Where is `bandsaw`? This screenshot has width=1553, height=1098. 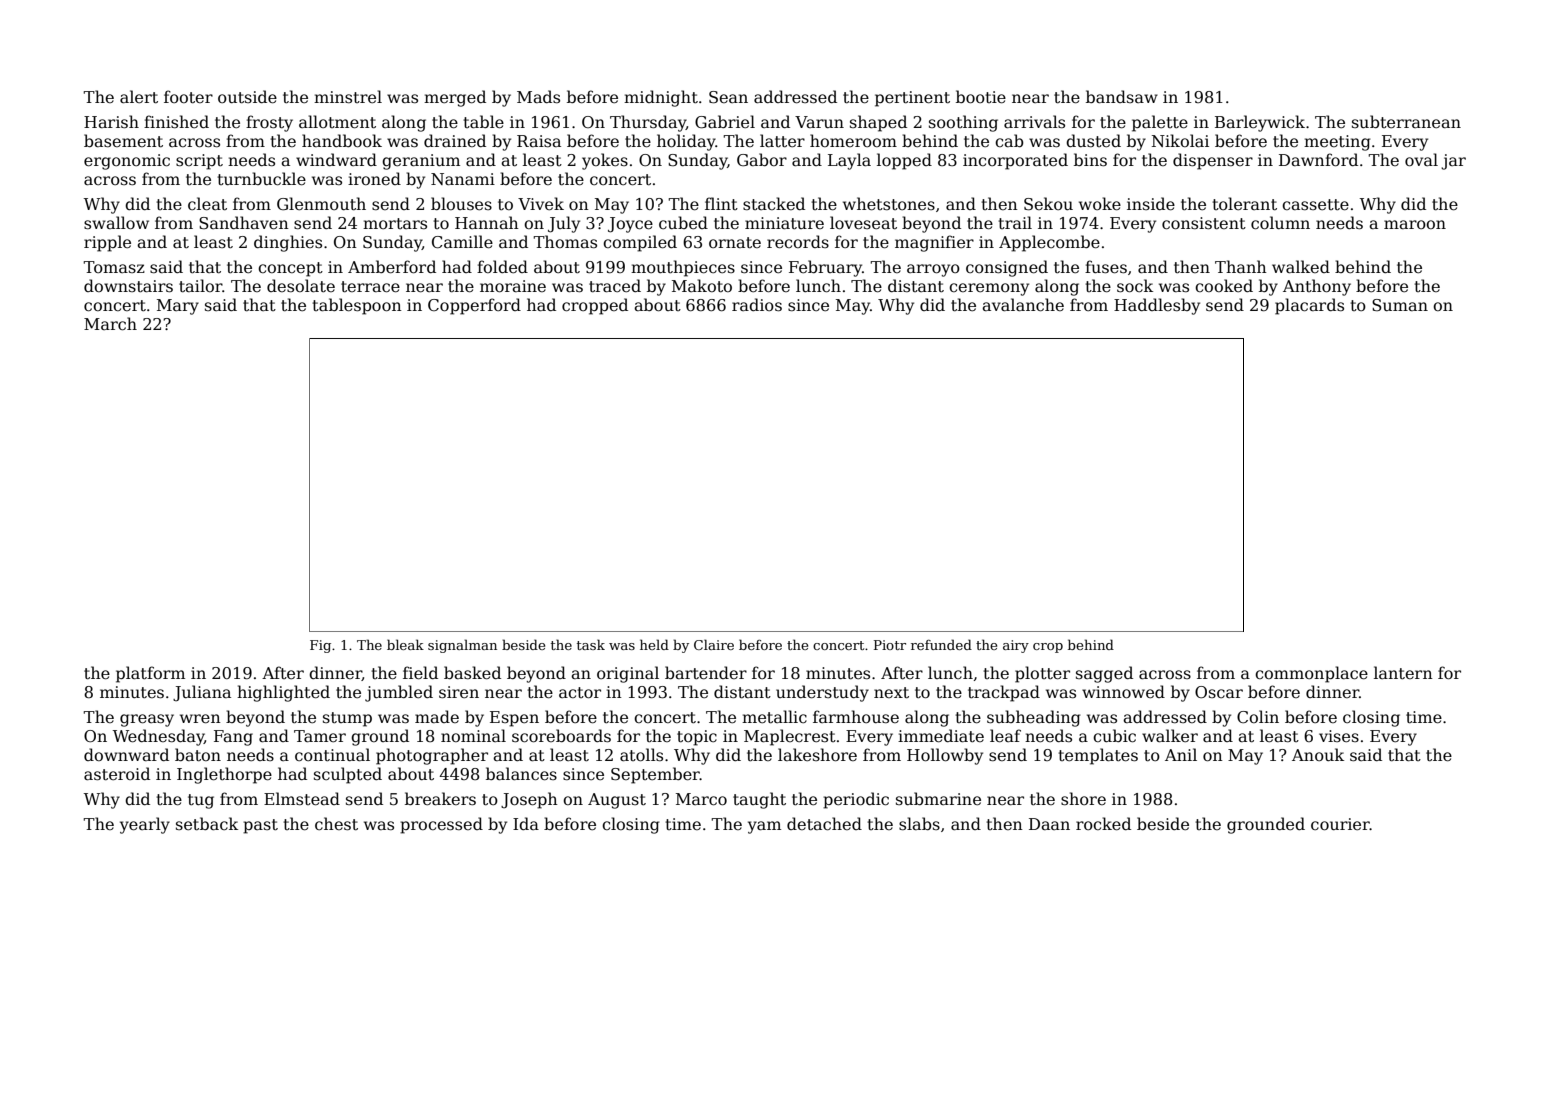 bandsaw is located at coordinates (1122, 97).
